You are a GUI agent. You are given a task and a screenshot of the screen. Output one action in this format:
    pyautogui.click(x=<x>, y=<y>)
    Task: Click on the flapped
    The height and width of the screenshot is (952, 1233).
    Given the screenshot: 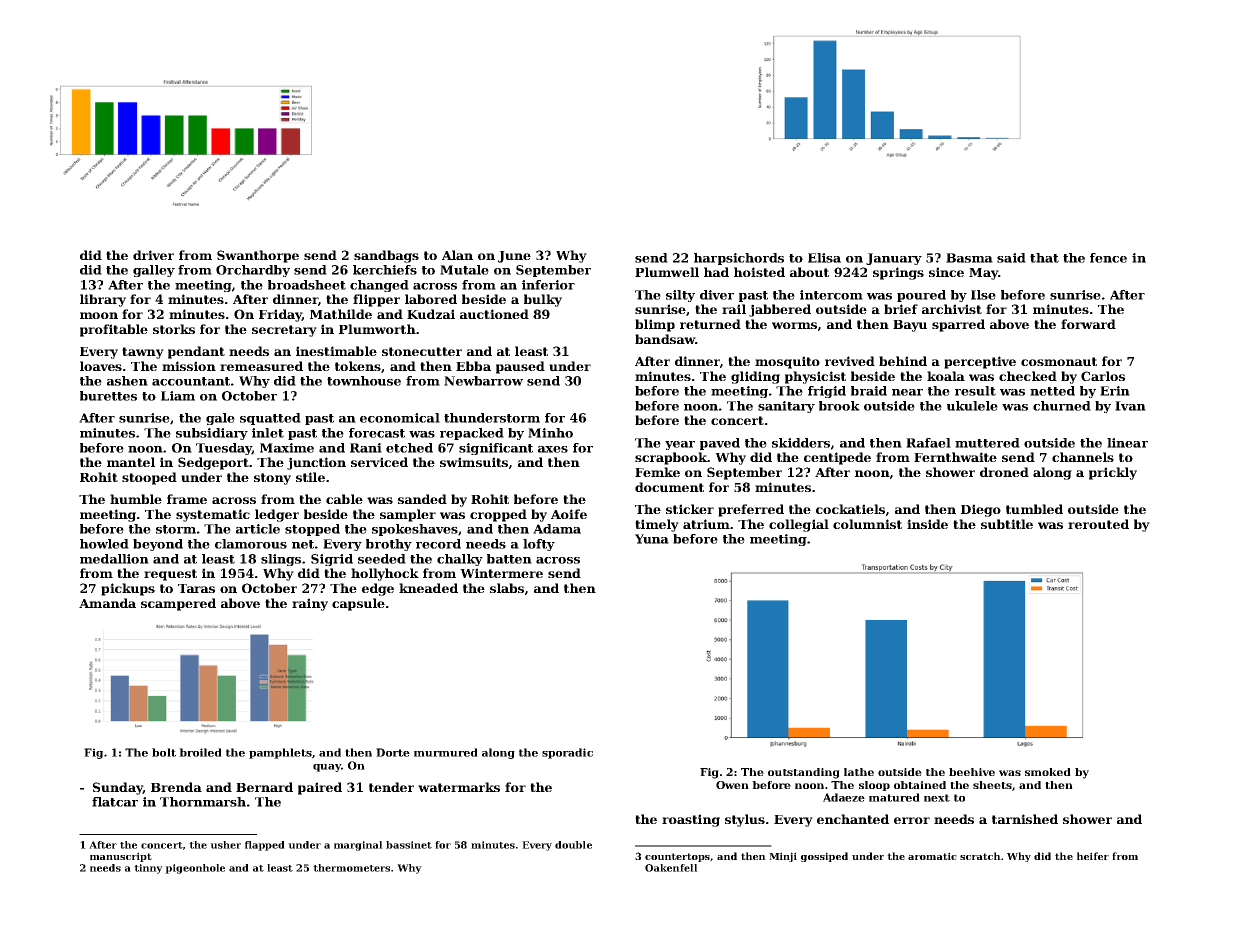 What is the action you would take?
    pyautogui.click(x=265, y=846)
